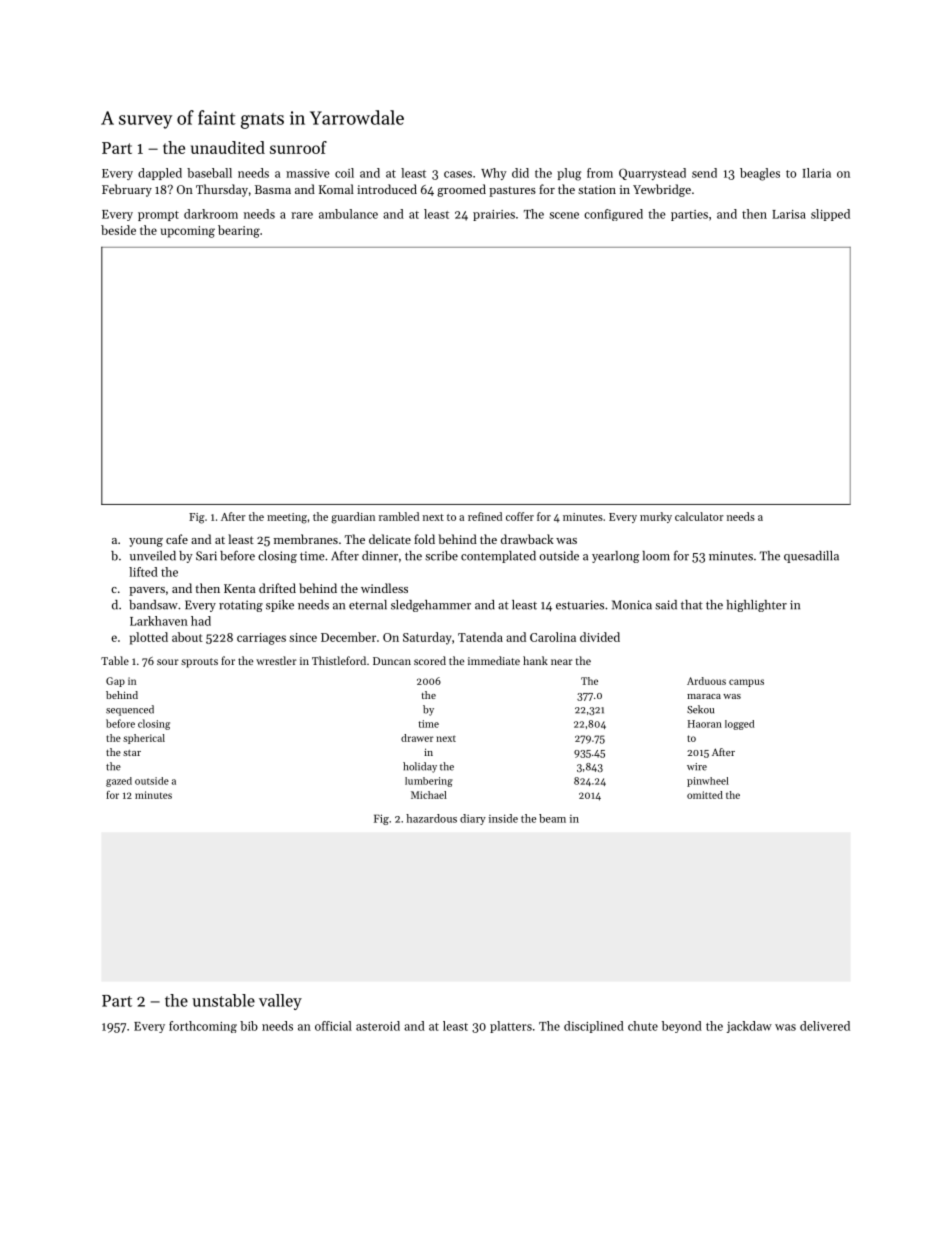 This document has width=952, height=1233. I want to click on unaudited, so click(228, 147).
